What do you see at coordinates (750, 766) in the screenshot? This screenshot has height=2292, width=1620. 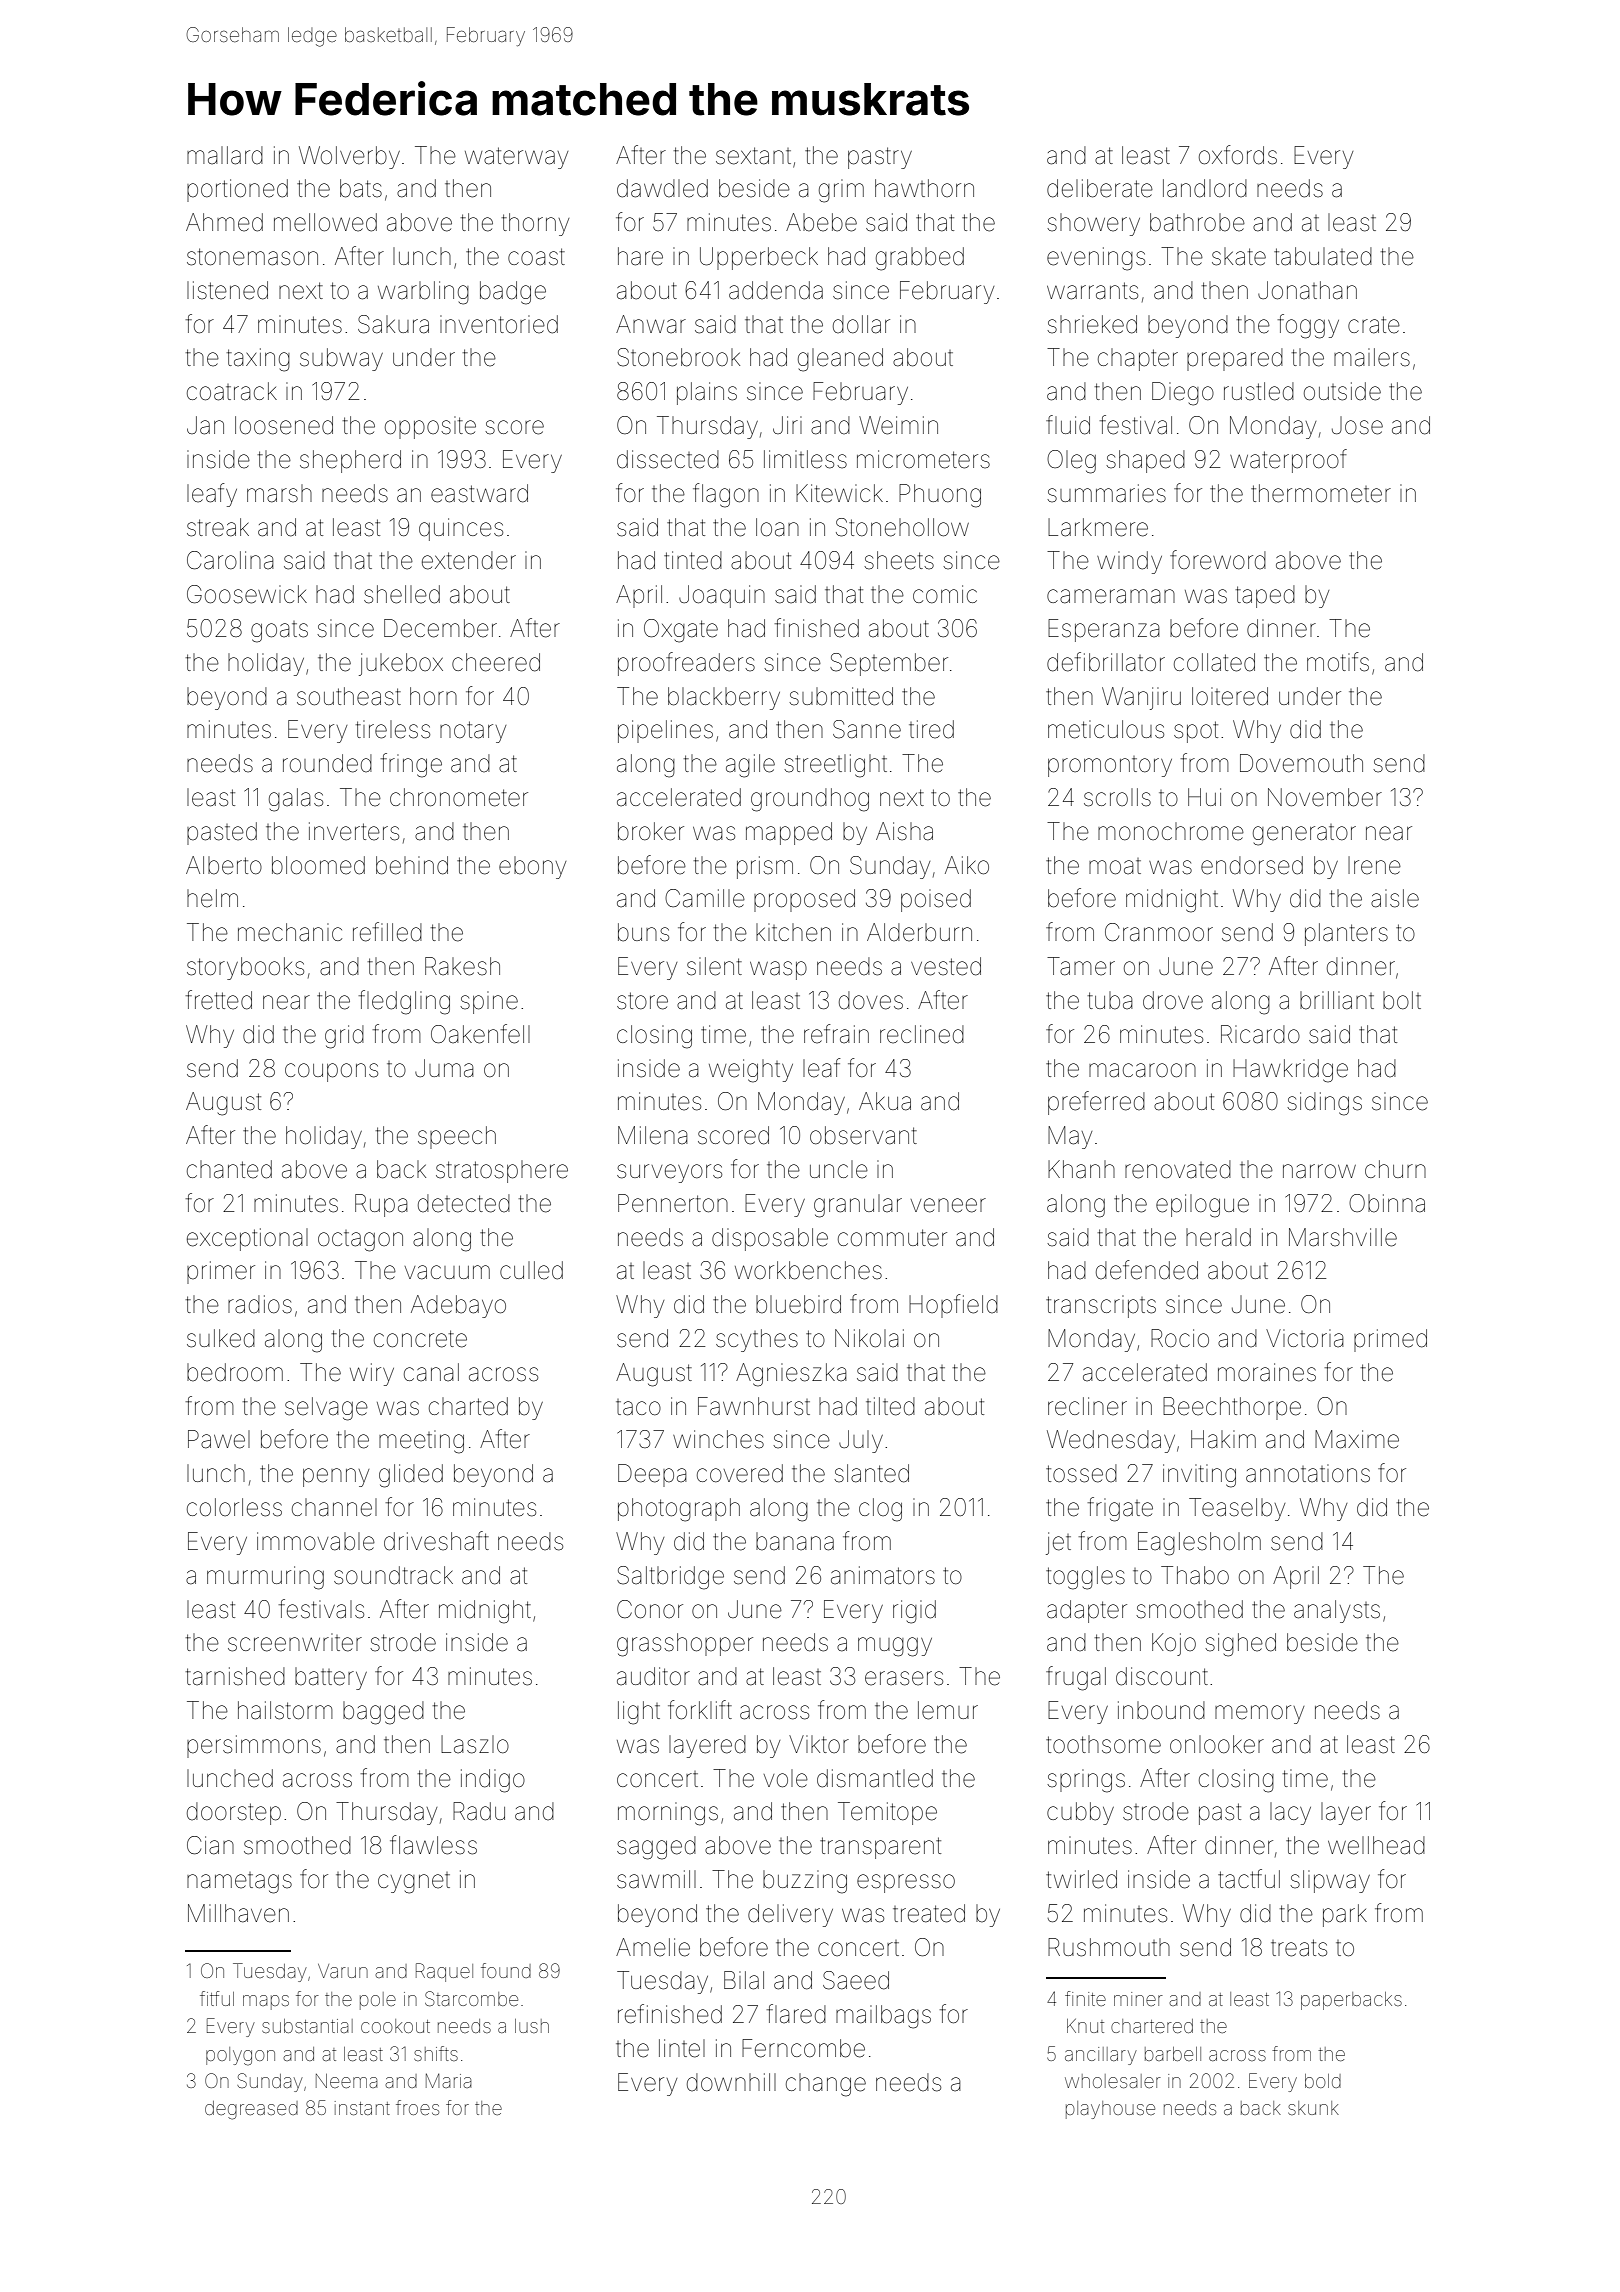 I see `agile` at bounding box center [750, 766].
